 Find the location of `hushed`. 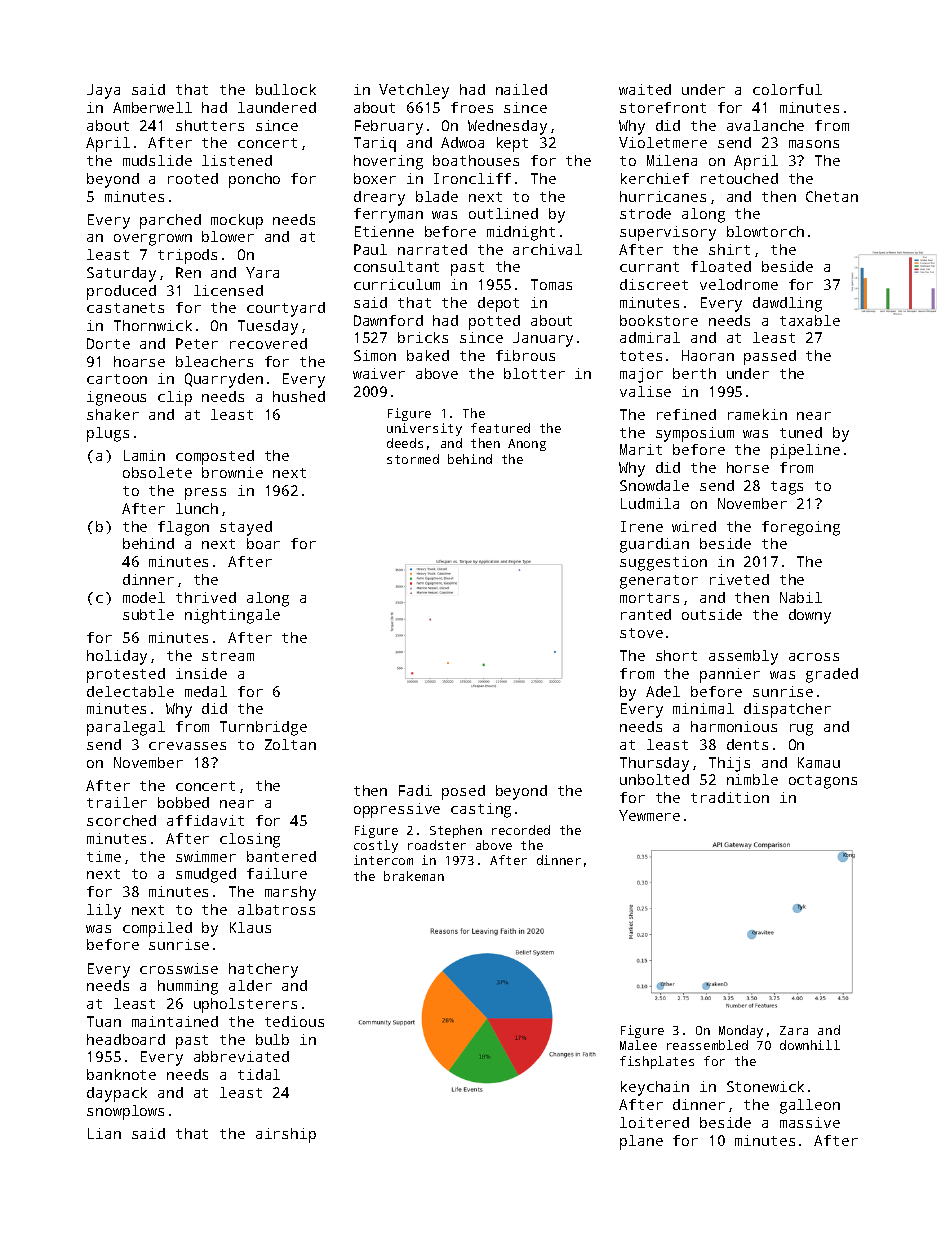

hushed is located at coordinates (299, 396).
